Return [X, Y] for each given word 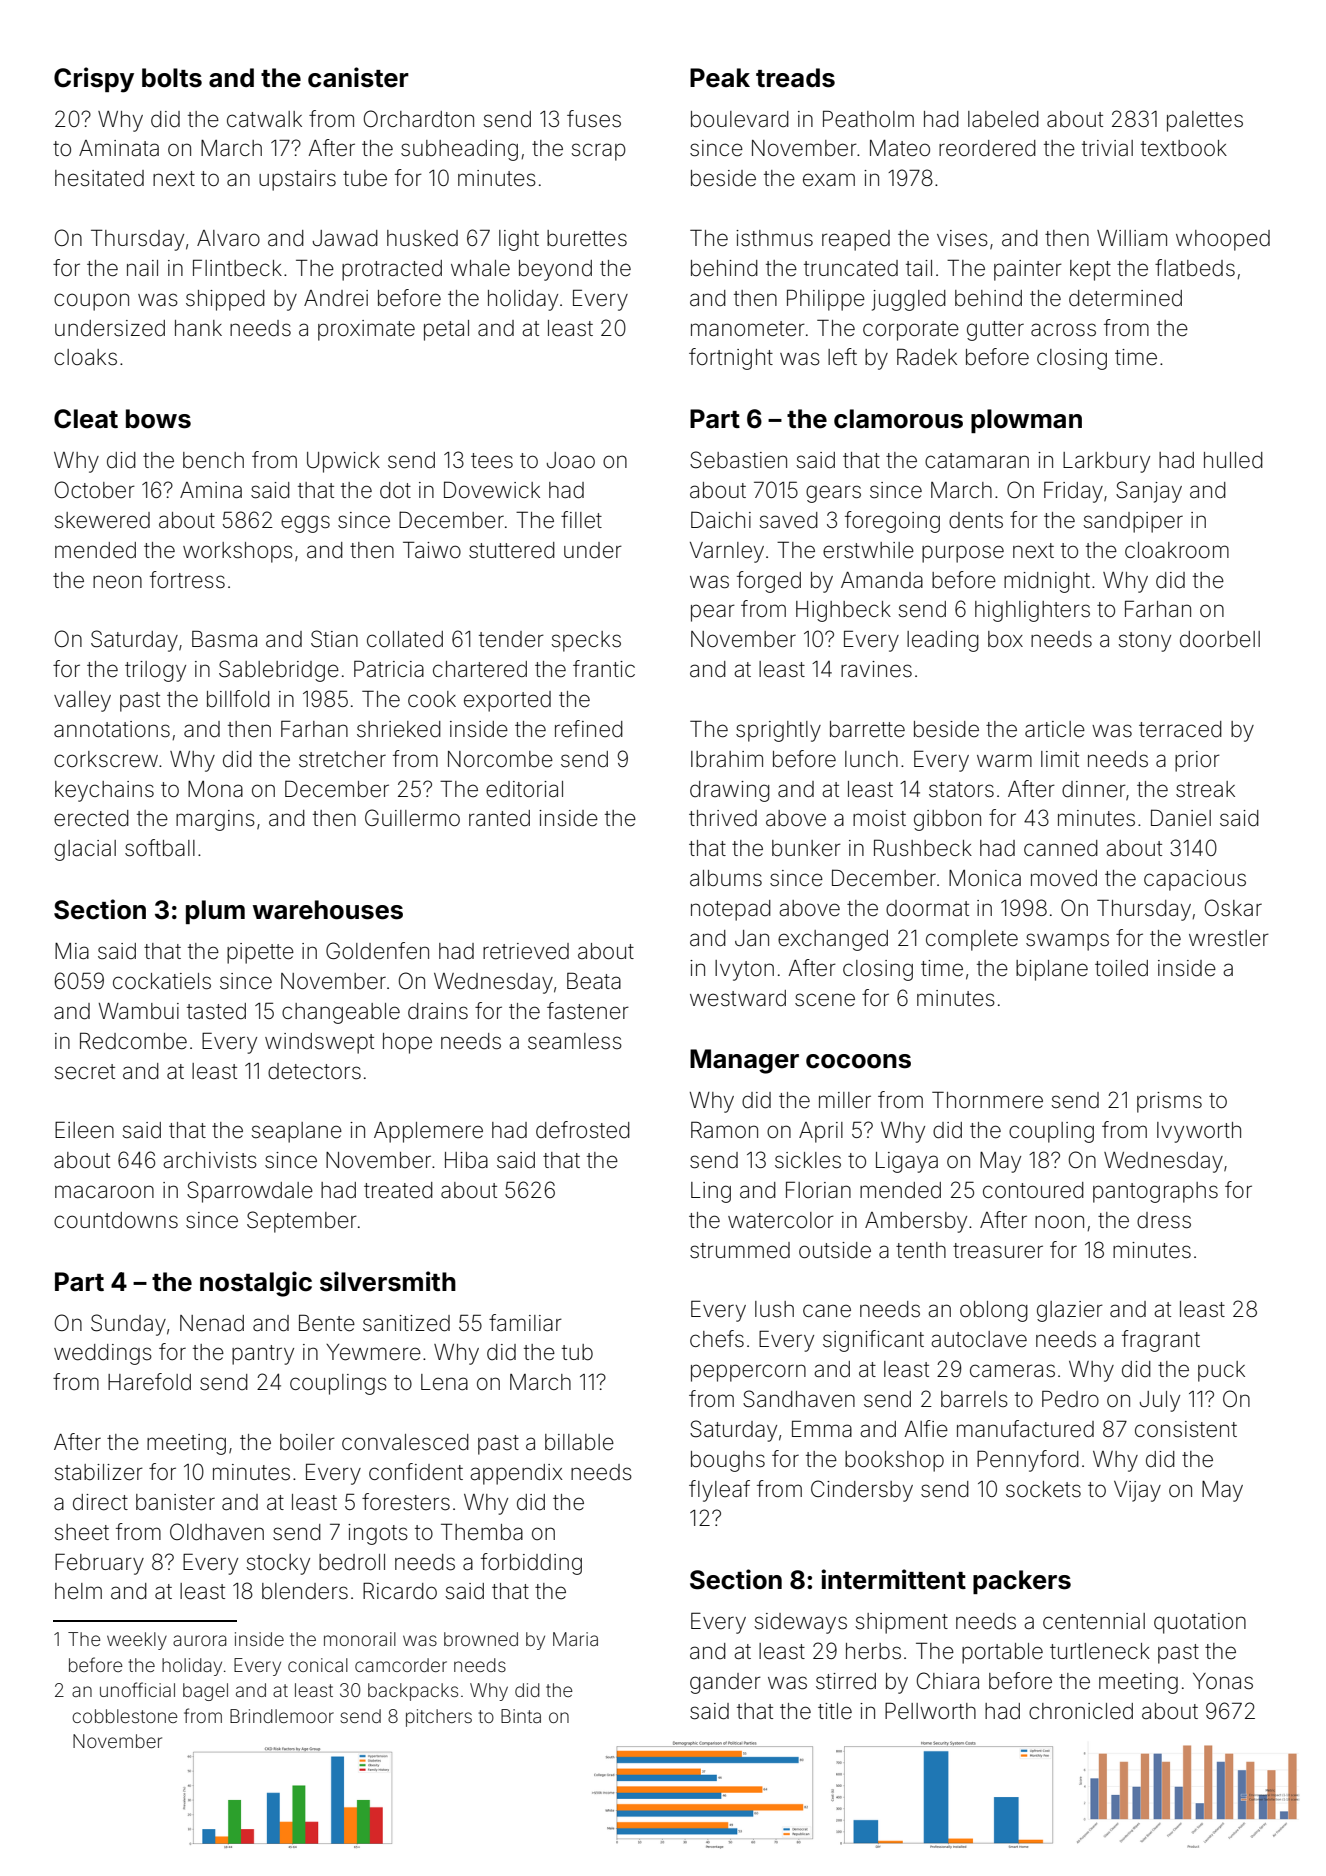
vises [962, 238]
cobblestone [125, 1716]
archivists [210, 1160]
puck [1221, 1371]
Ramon [724, 1130]
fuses [594, 119]
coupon [91, 302]
